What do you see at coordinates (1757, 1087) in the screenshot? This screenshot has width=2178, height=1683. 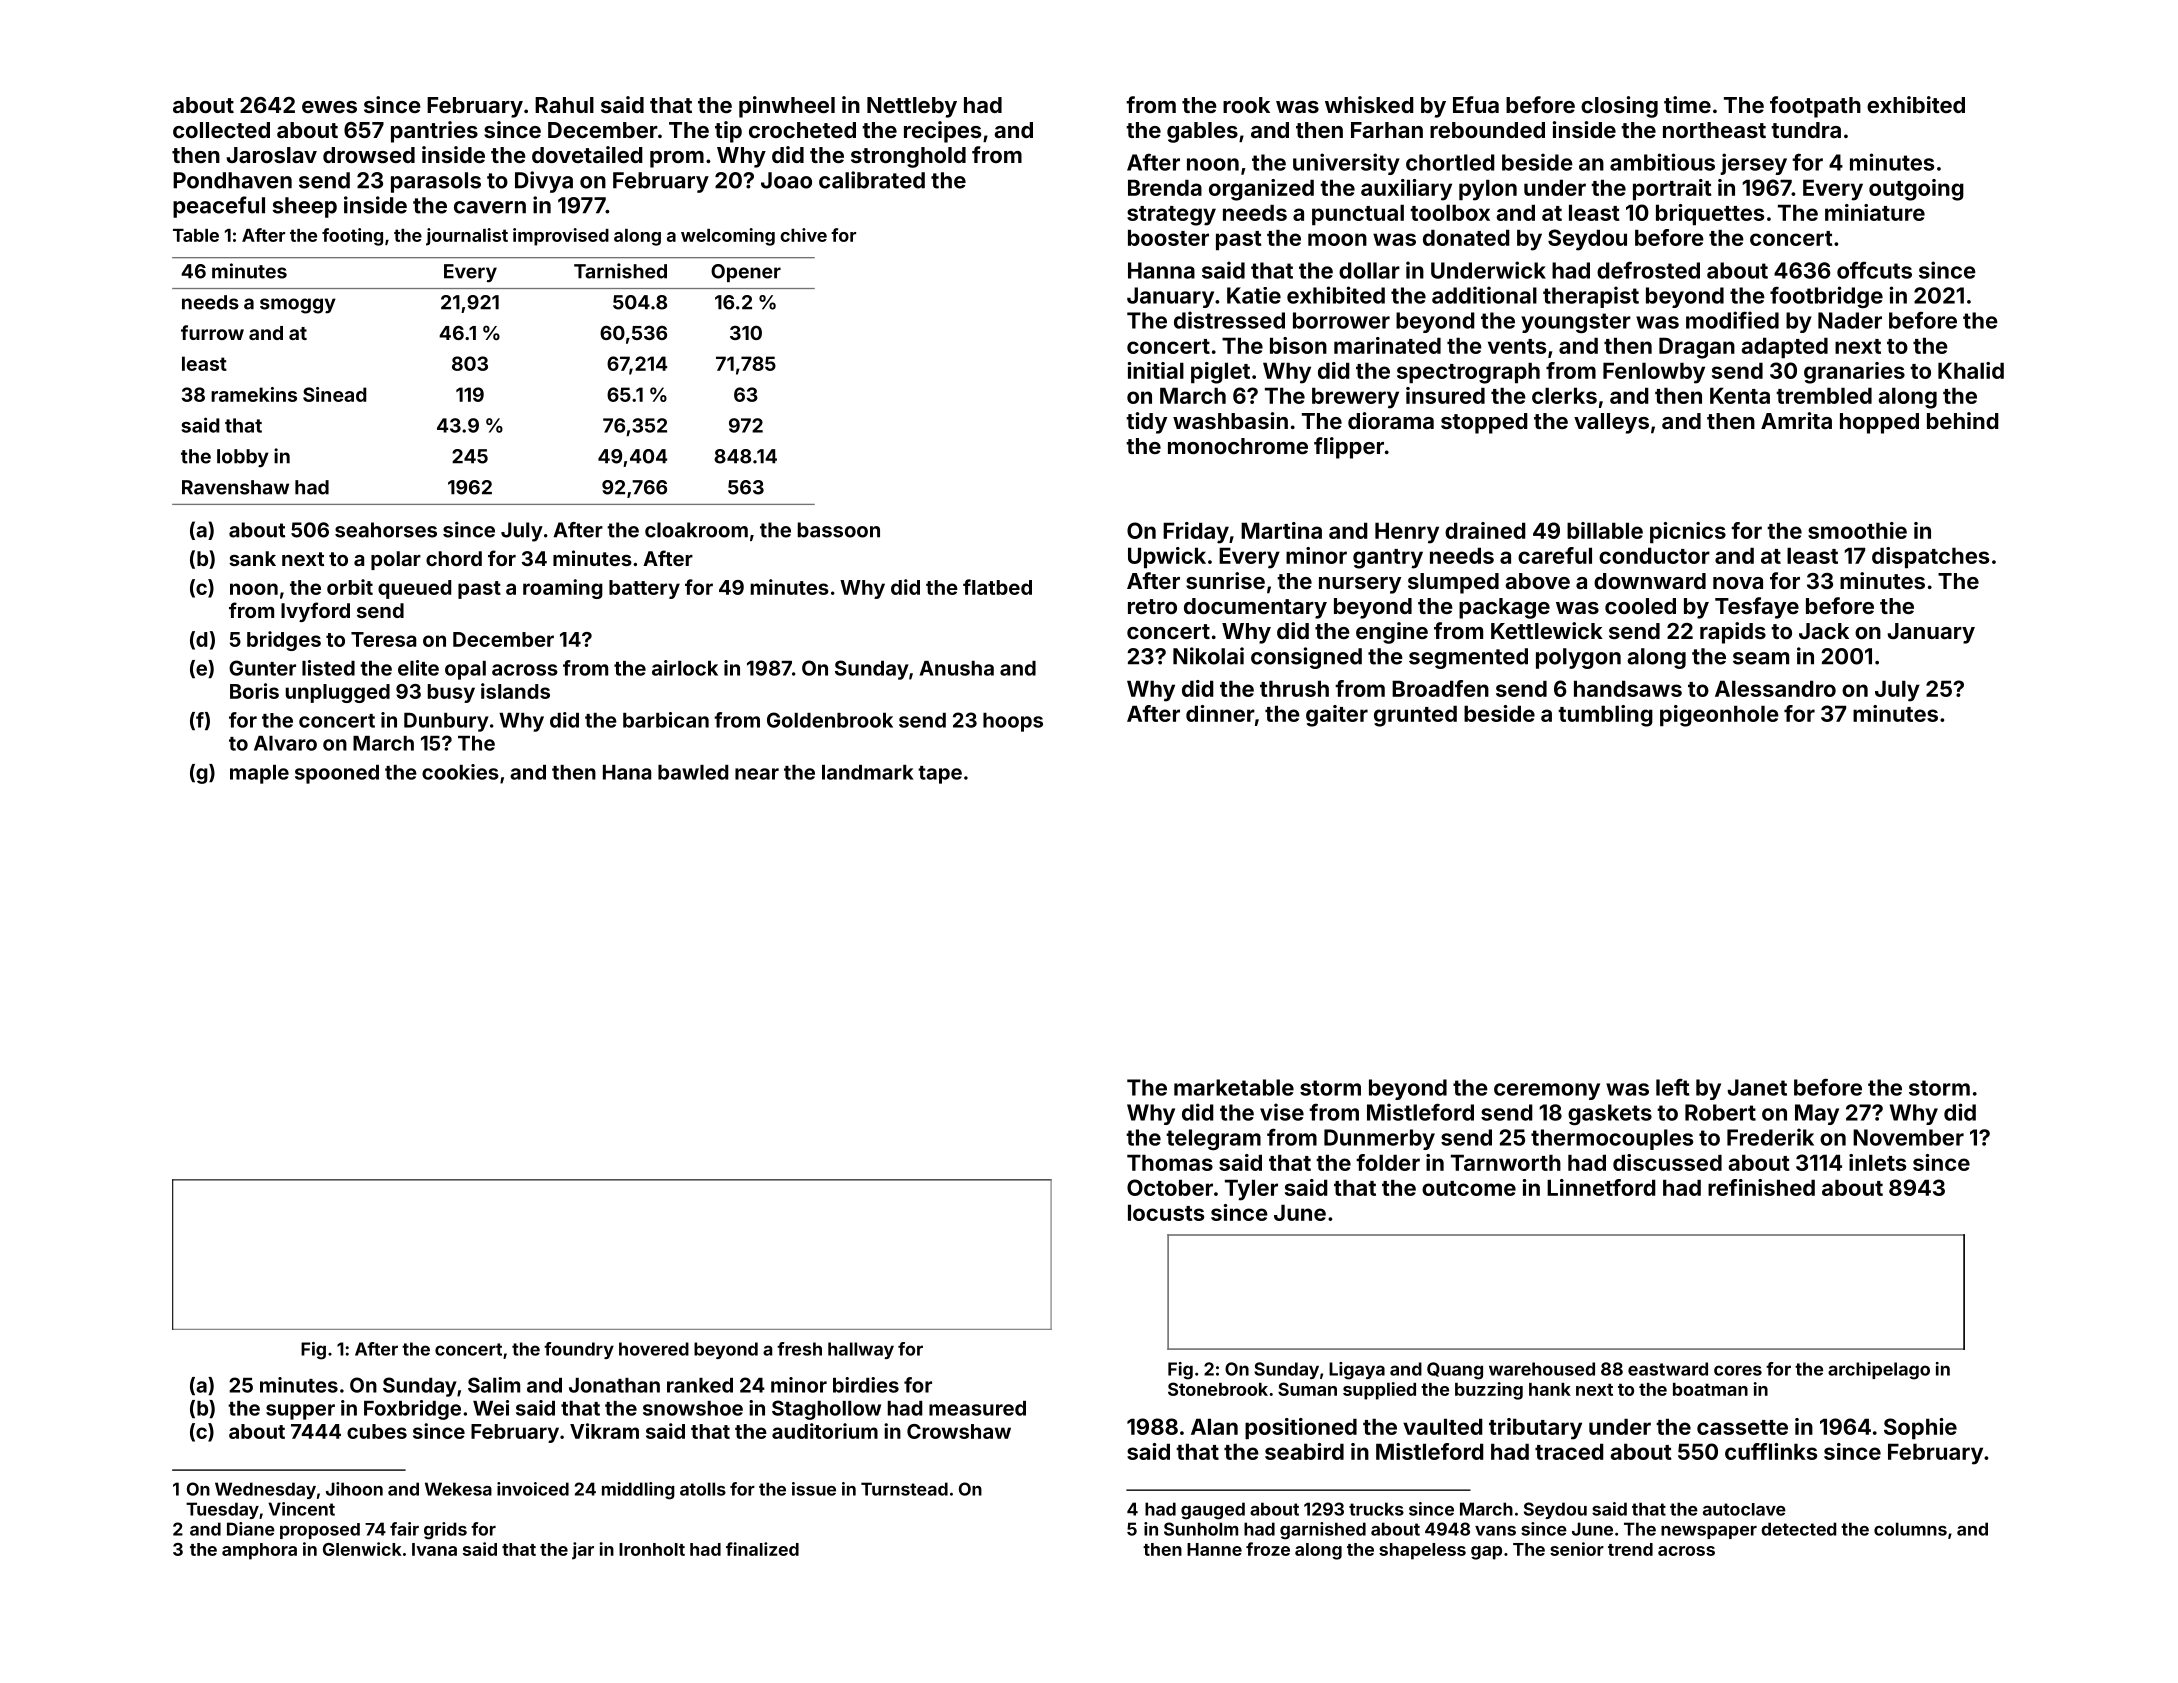 I see `Janet` at bounding box center [1757, 1087].
